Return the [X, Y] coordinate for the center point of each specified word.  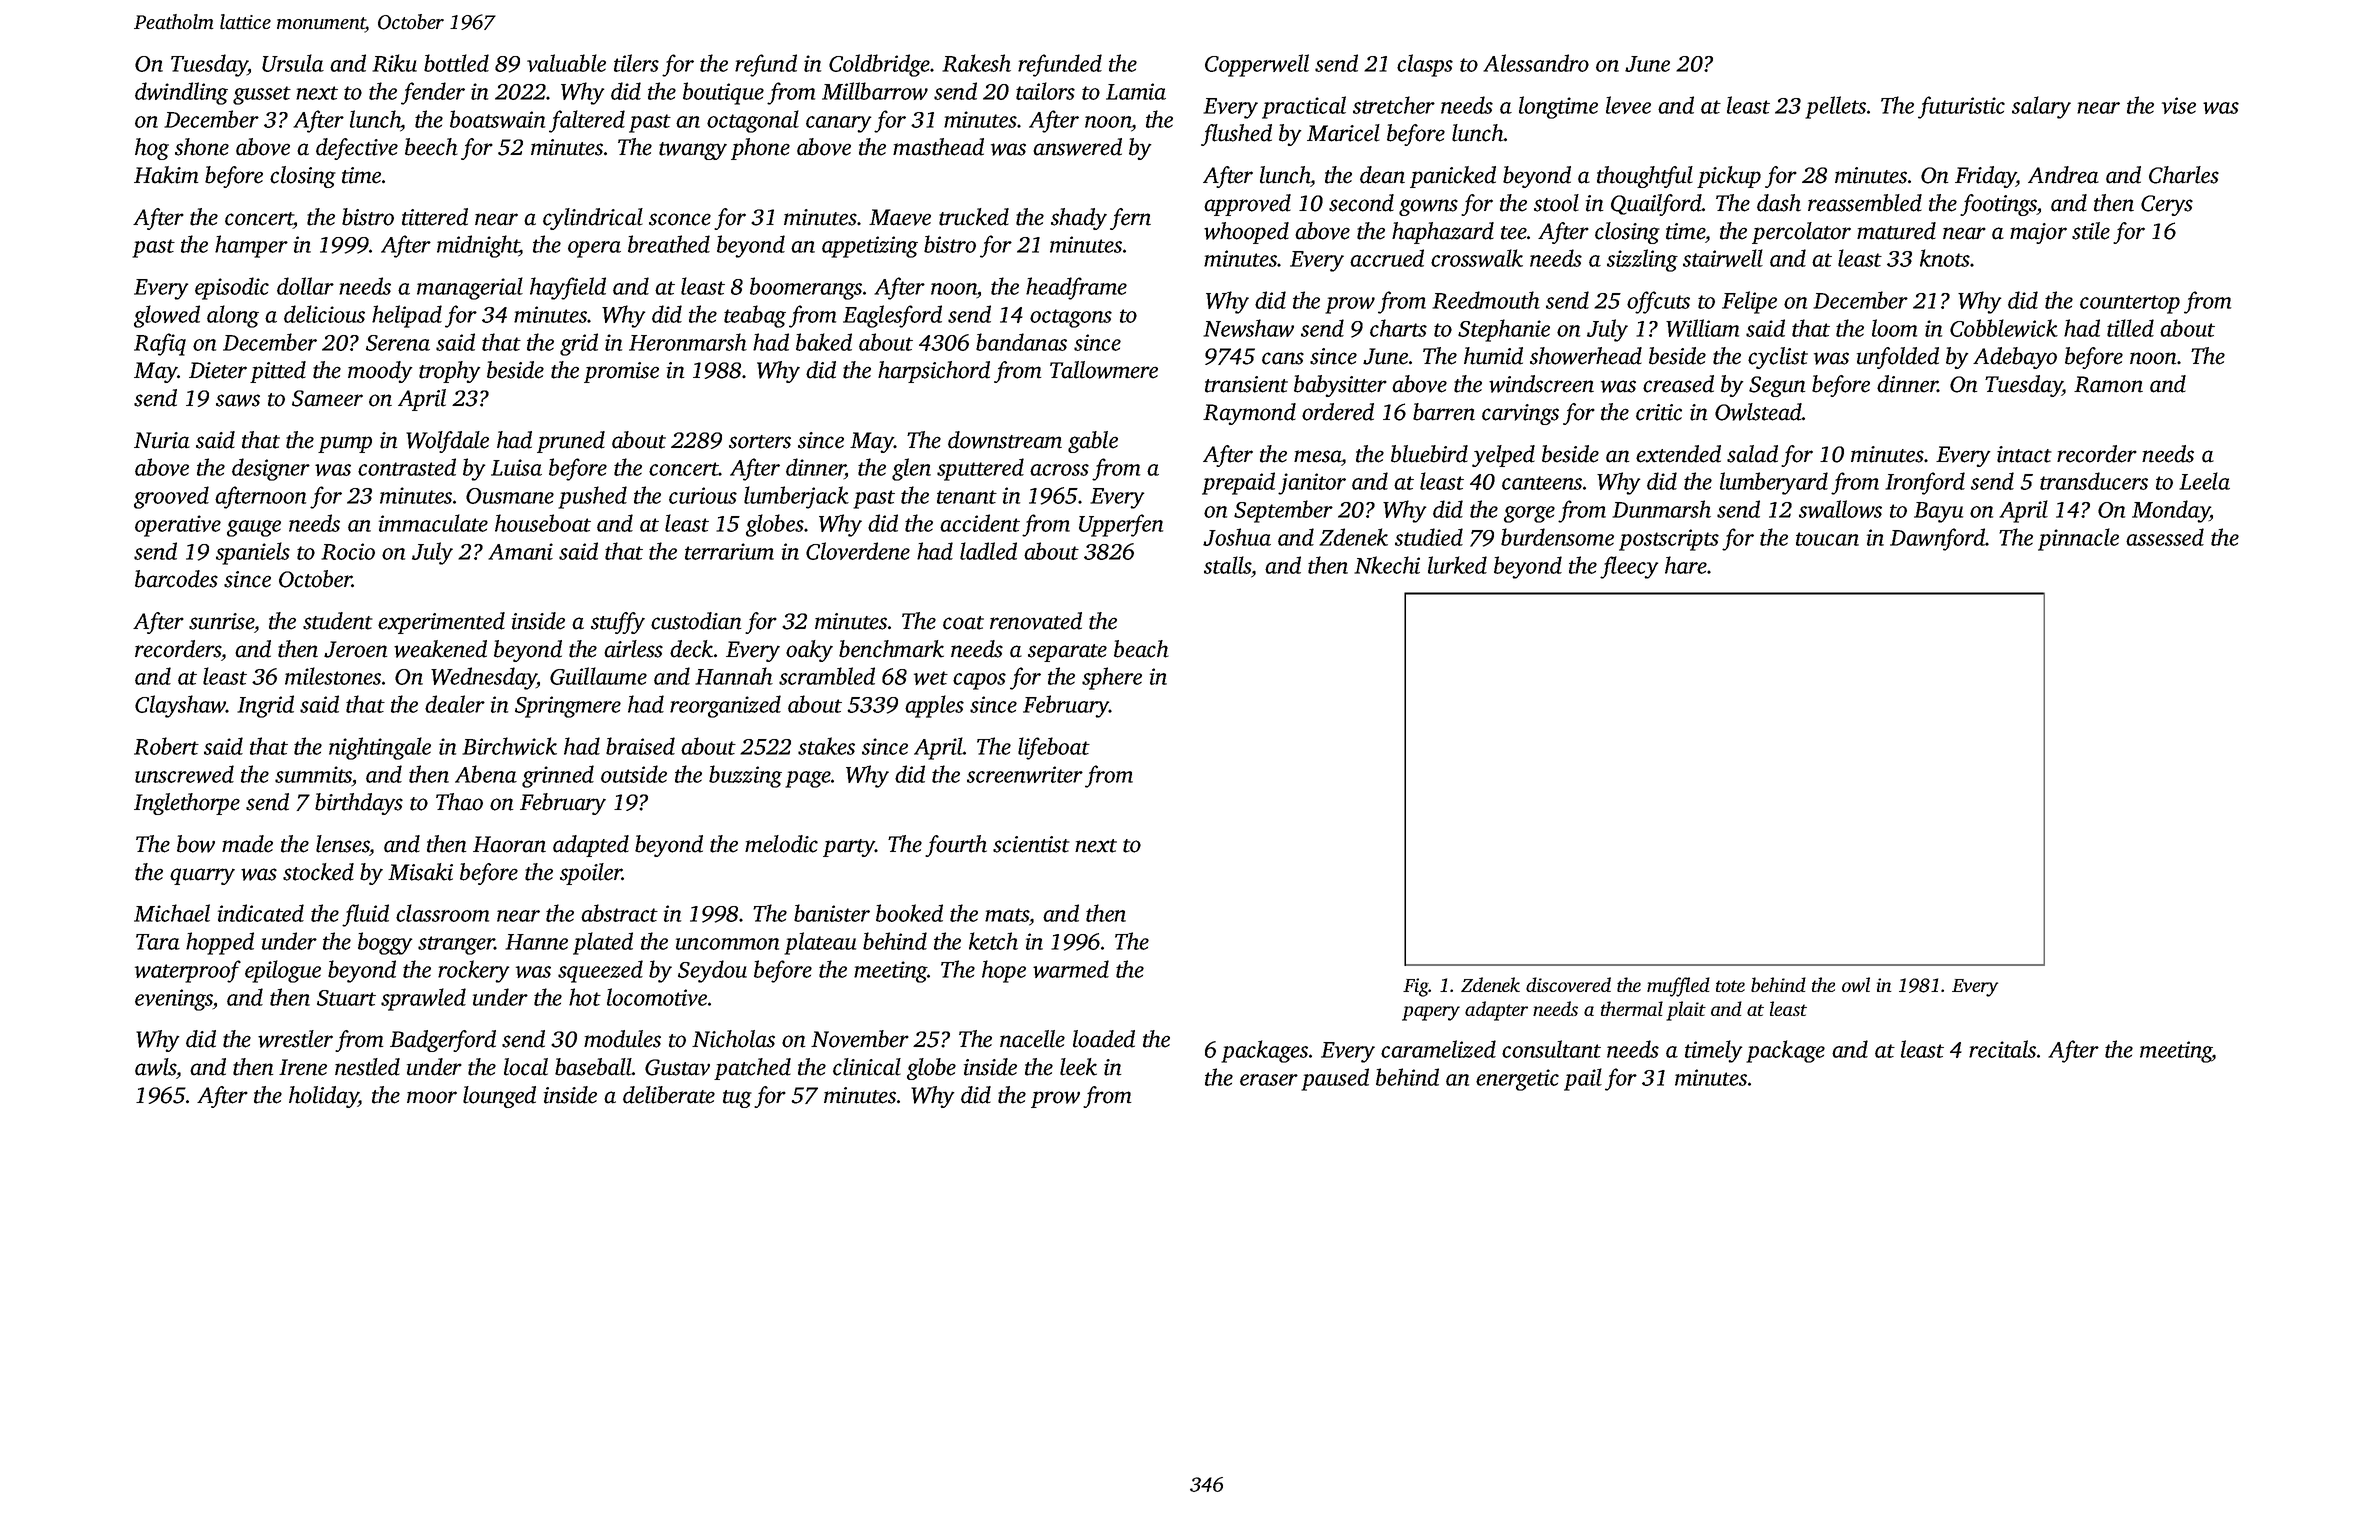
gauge [254, 528]
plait [1686, 1011]
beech [431, 147]
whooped [1246, 233]
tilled [2130, 328]
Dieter [218, 370]
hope [1004, 971]
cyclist [1778, 358]
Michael [172, 913]
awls [155, 1067]
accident [980, 523]
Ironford [1925, 483]
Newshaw [1248, 328]
